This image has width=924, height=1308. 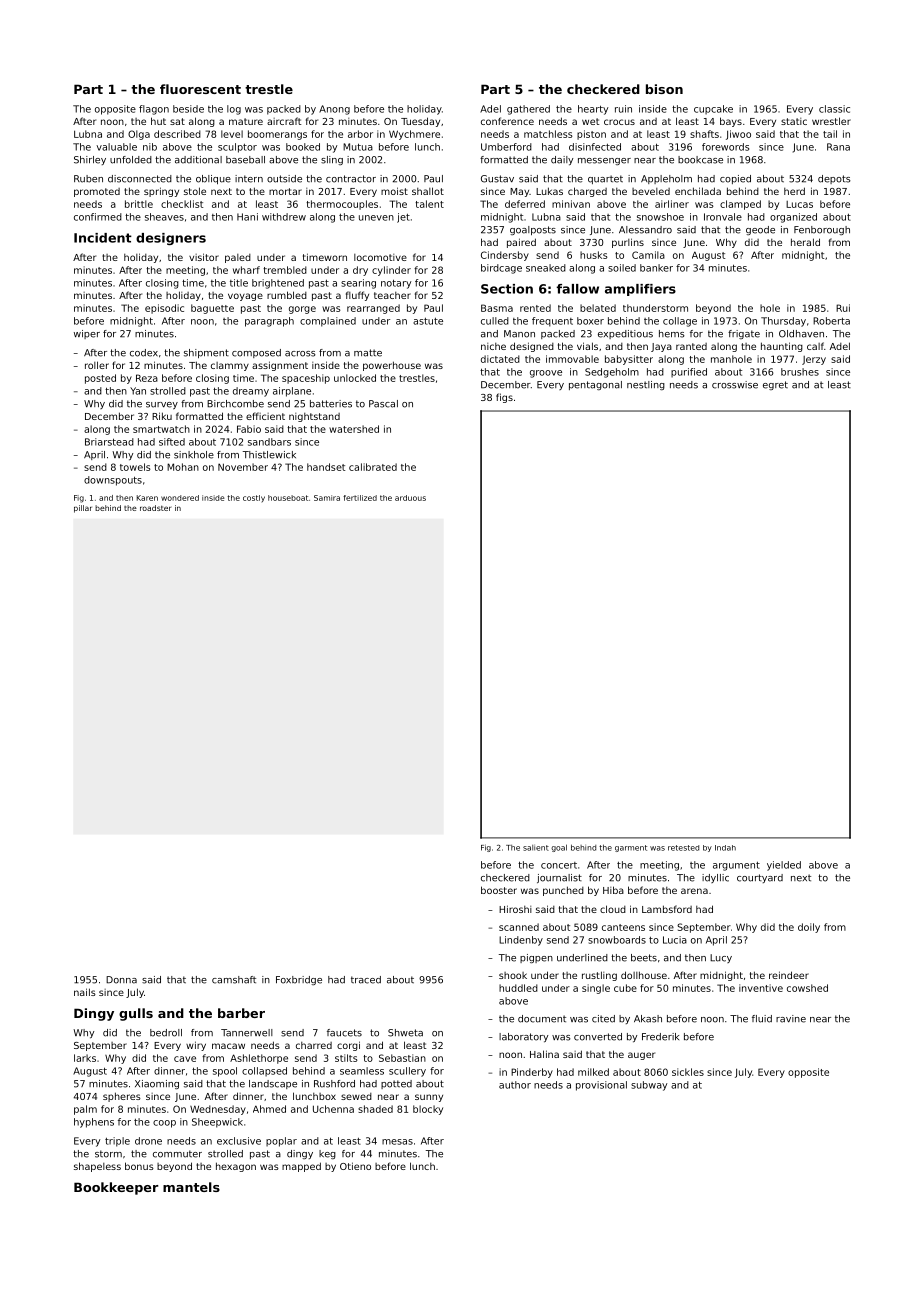 I want to click on depots, so click(x=834, y=179).
